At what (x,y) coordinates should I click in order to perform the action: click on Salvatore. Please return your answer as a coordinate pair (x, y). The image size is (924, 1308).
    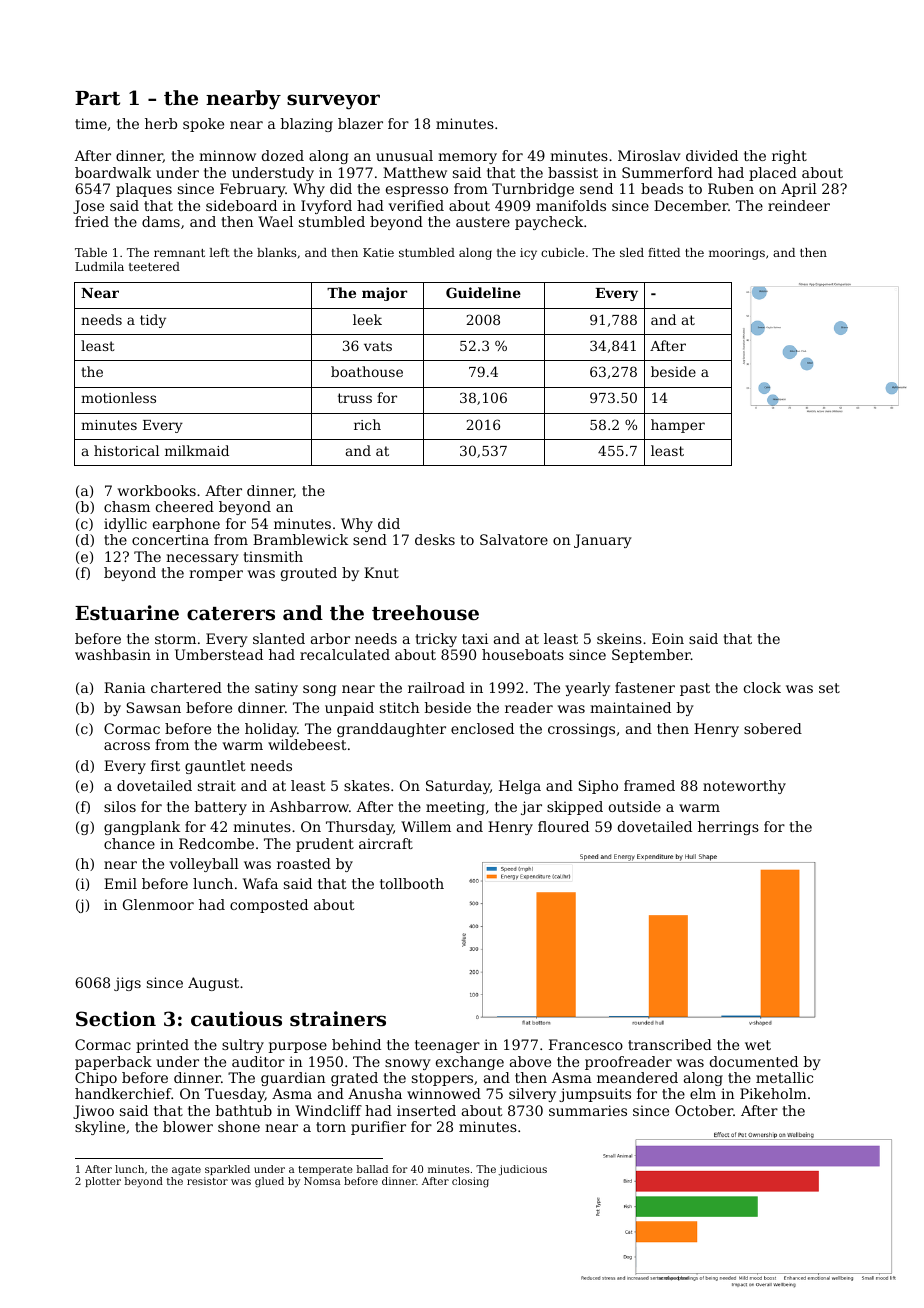
    Looking at the image, I should click on (514, 539).
